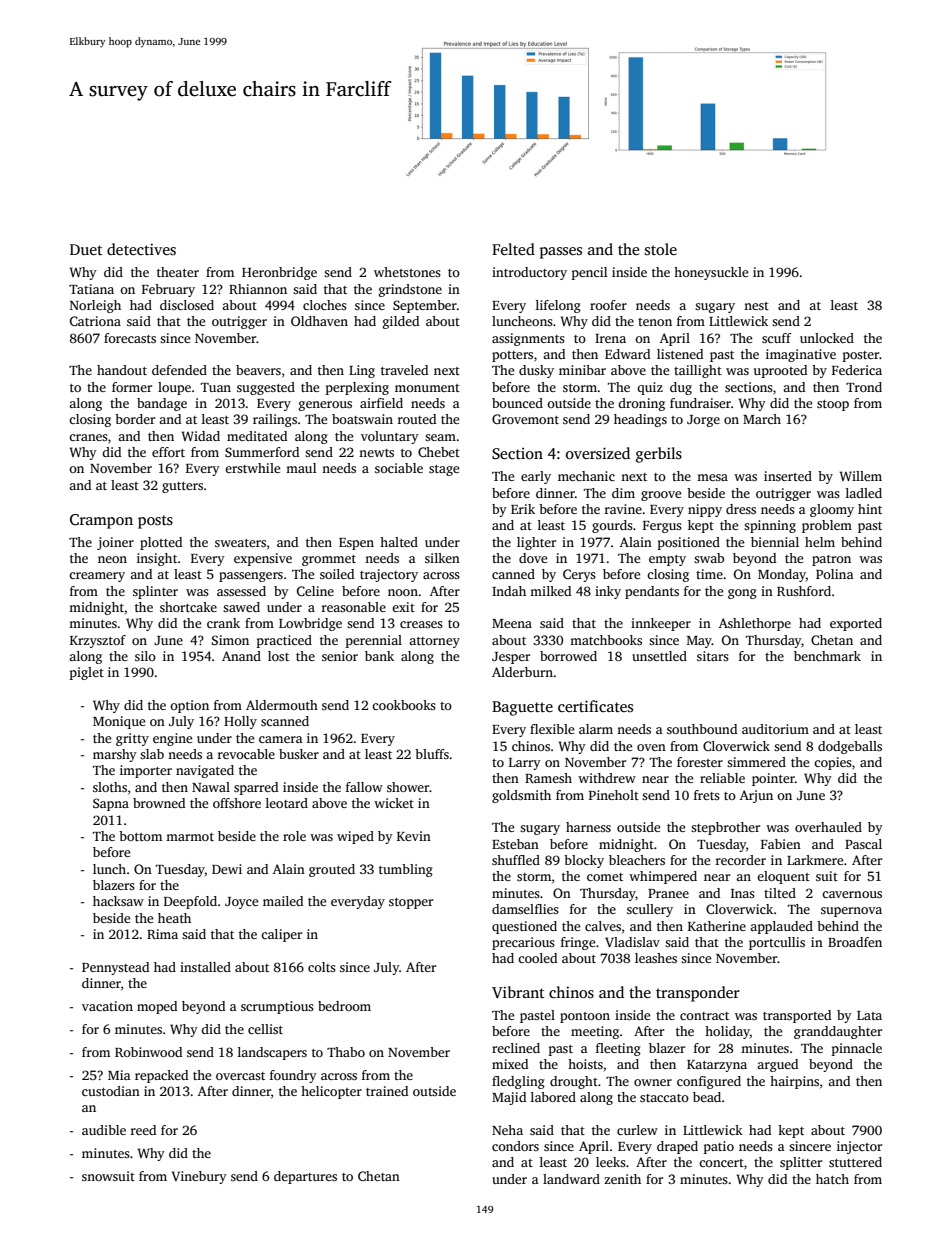 The width and height of the document is (952, 1233). What do you see at coordinates (558, 306) in the document?
I see `lifelong` at bounding box center [558, 306].
